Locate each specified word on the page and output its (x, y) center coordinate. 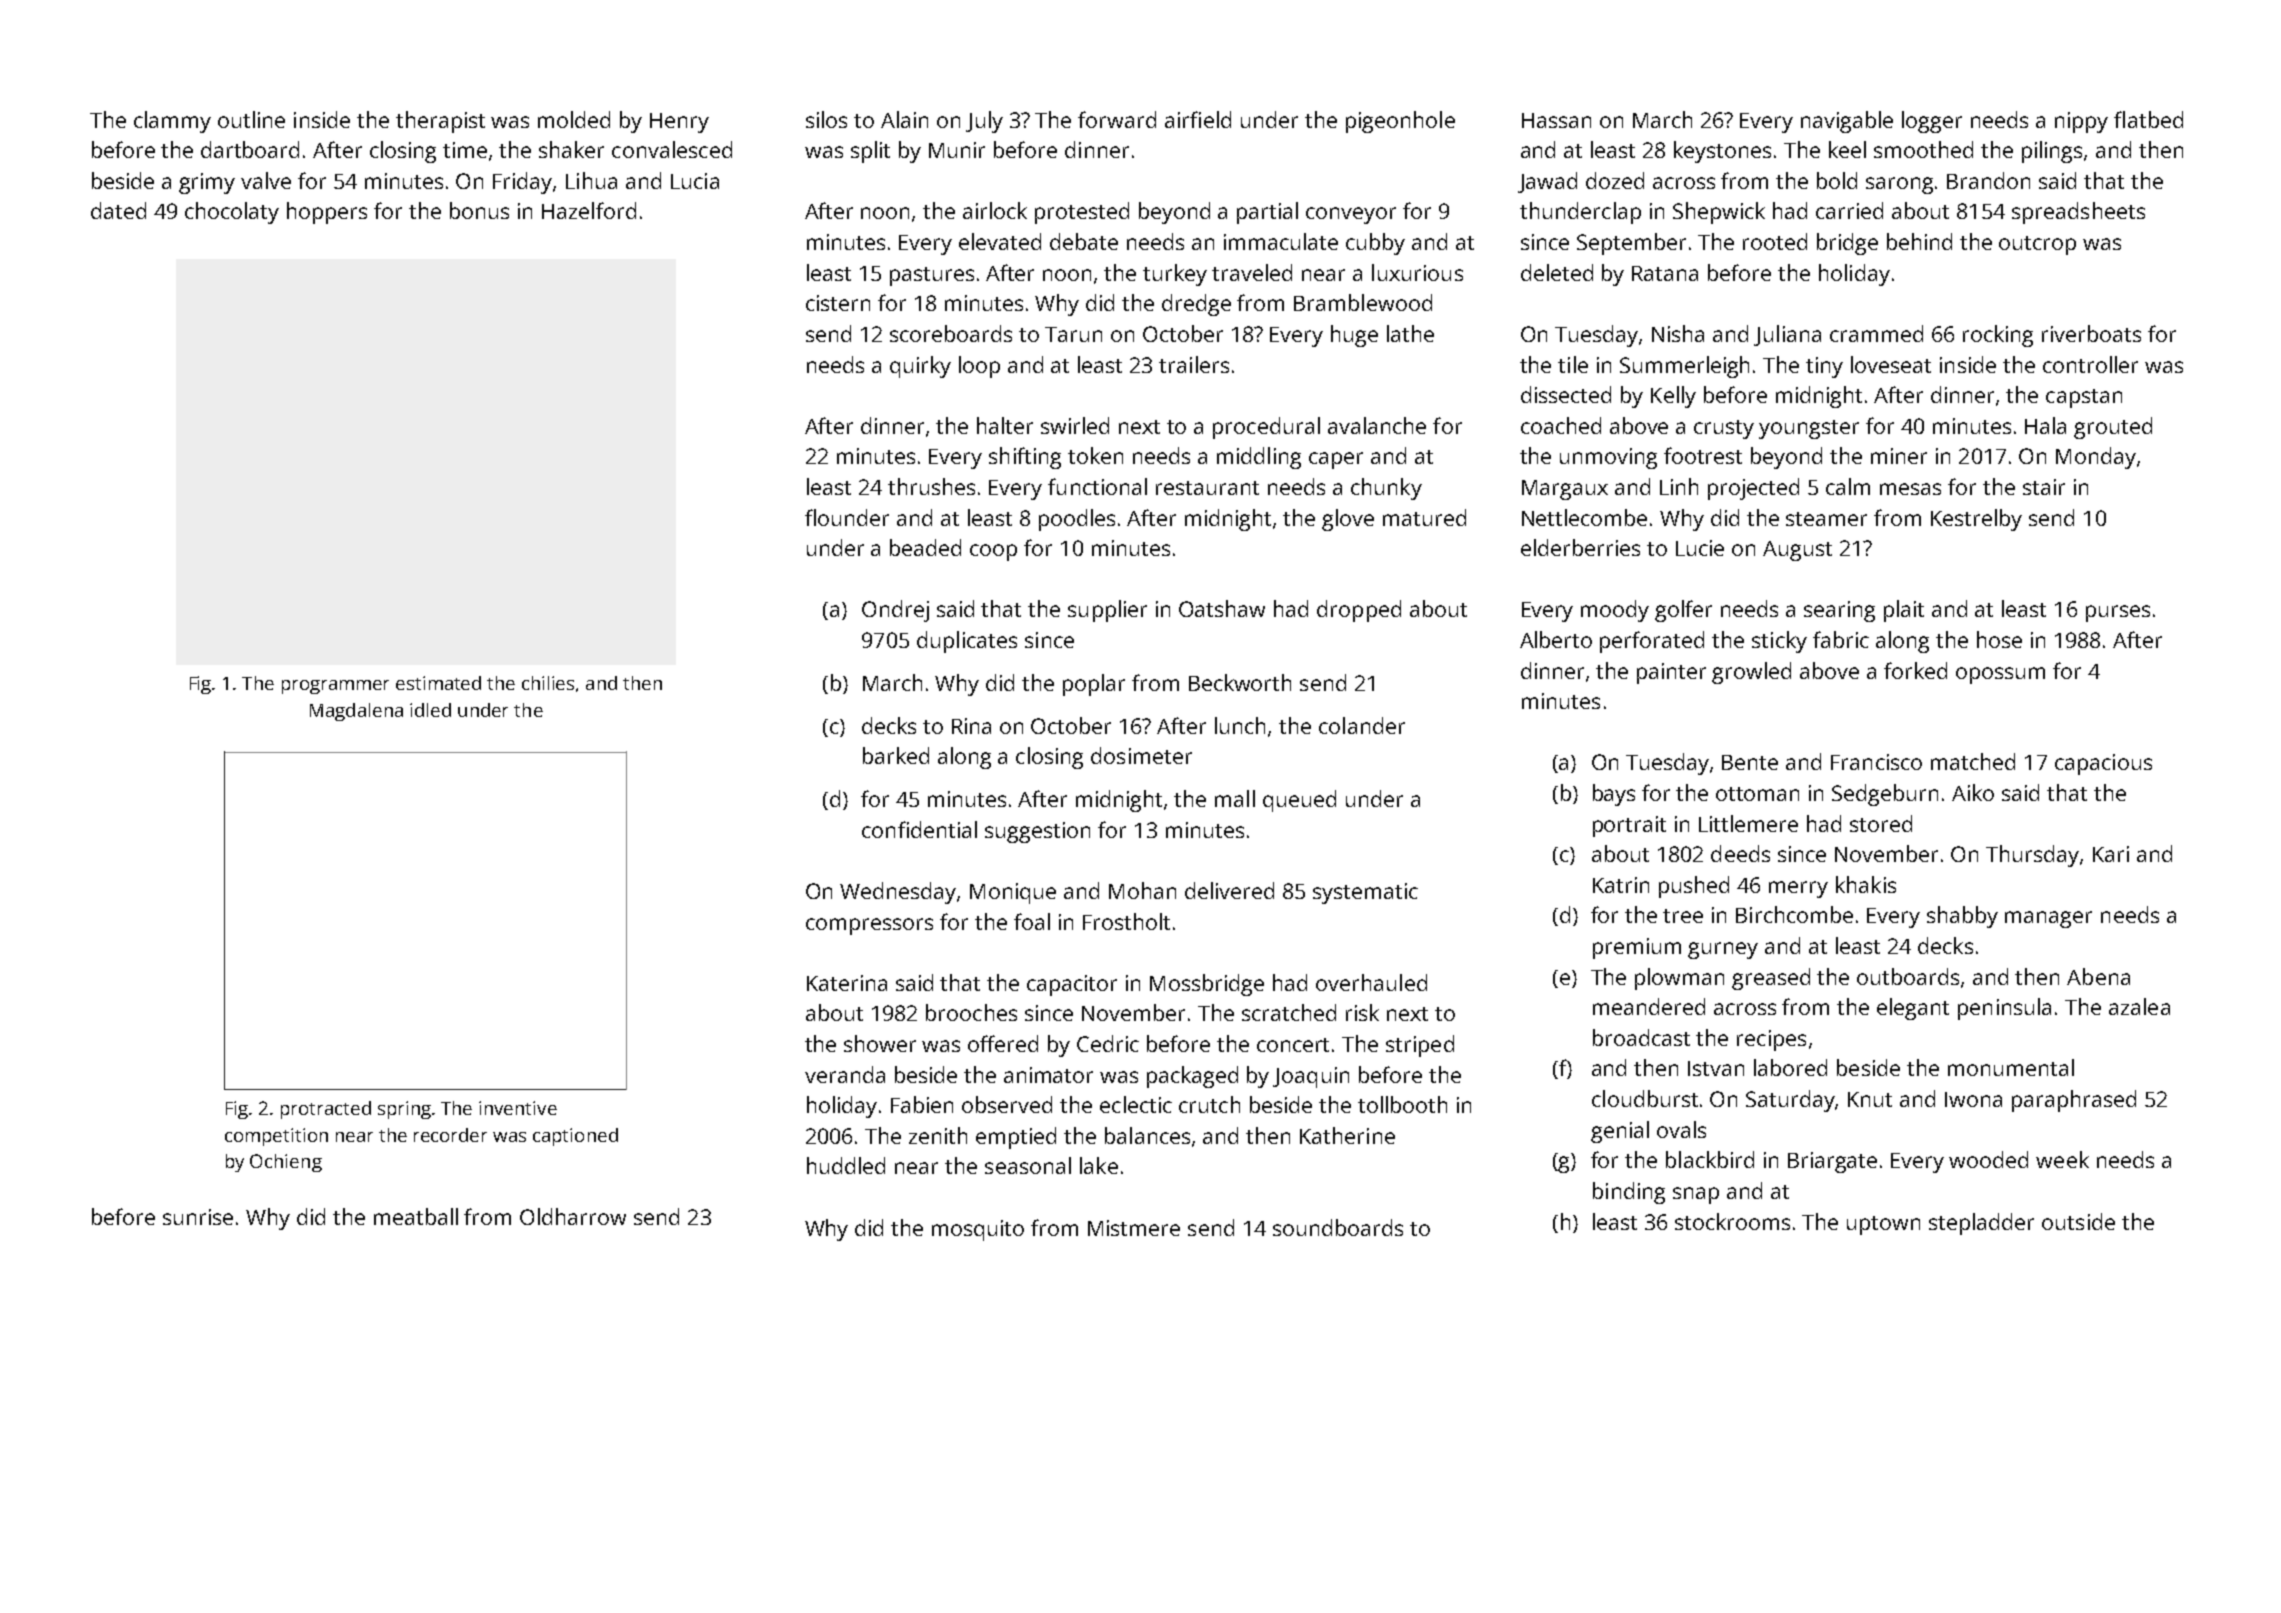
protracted (326, 1110)
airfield (1198, 119)
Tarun (1073, 334)
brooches (971, 1012)
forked (1915, 670)
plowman (1679, 979)
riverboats (2091, 333)
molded (574, 119)
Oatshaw (1222, 608)
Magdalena (356, 712)
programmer (335, 687)
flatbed (2148, 119)
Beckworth (1240, 682)
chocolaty (232, 213)
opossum (2000, 675)
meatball (416, 1216)
